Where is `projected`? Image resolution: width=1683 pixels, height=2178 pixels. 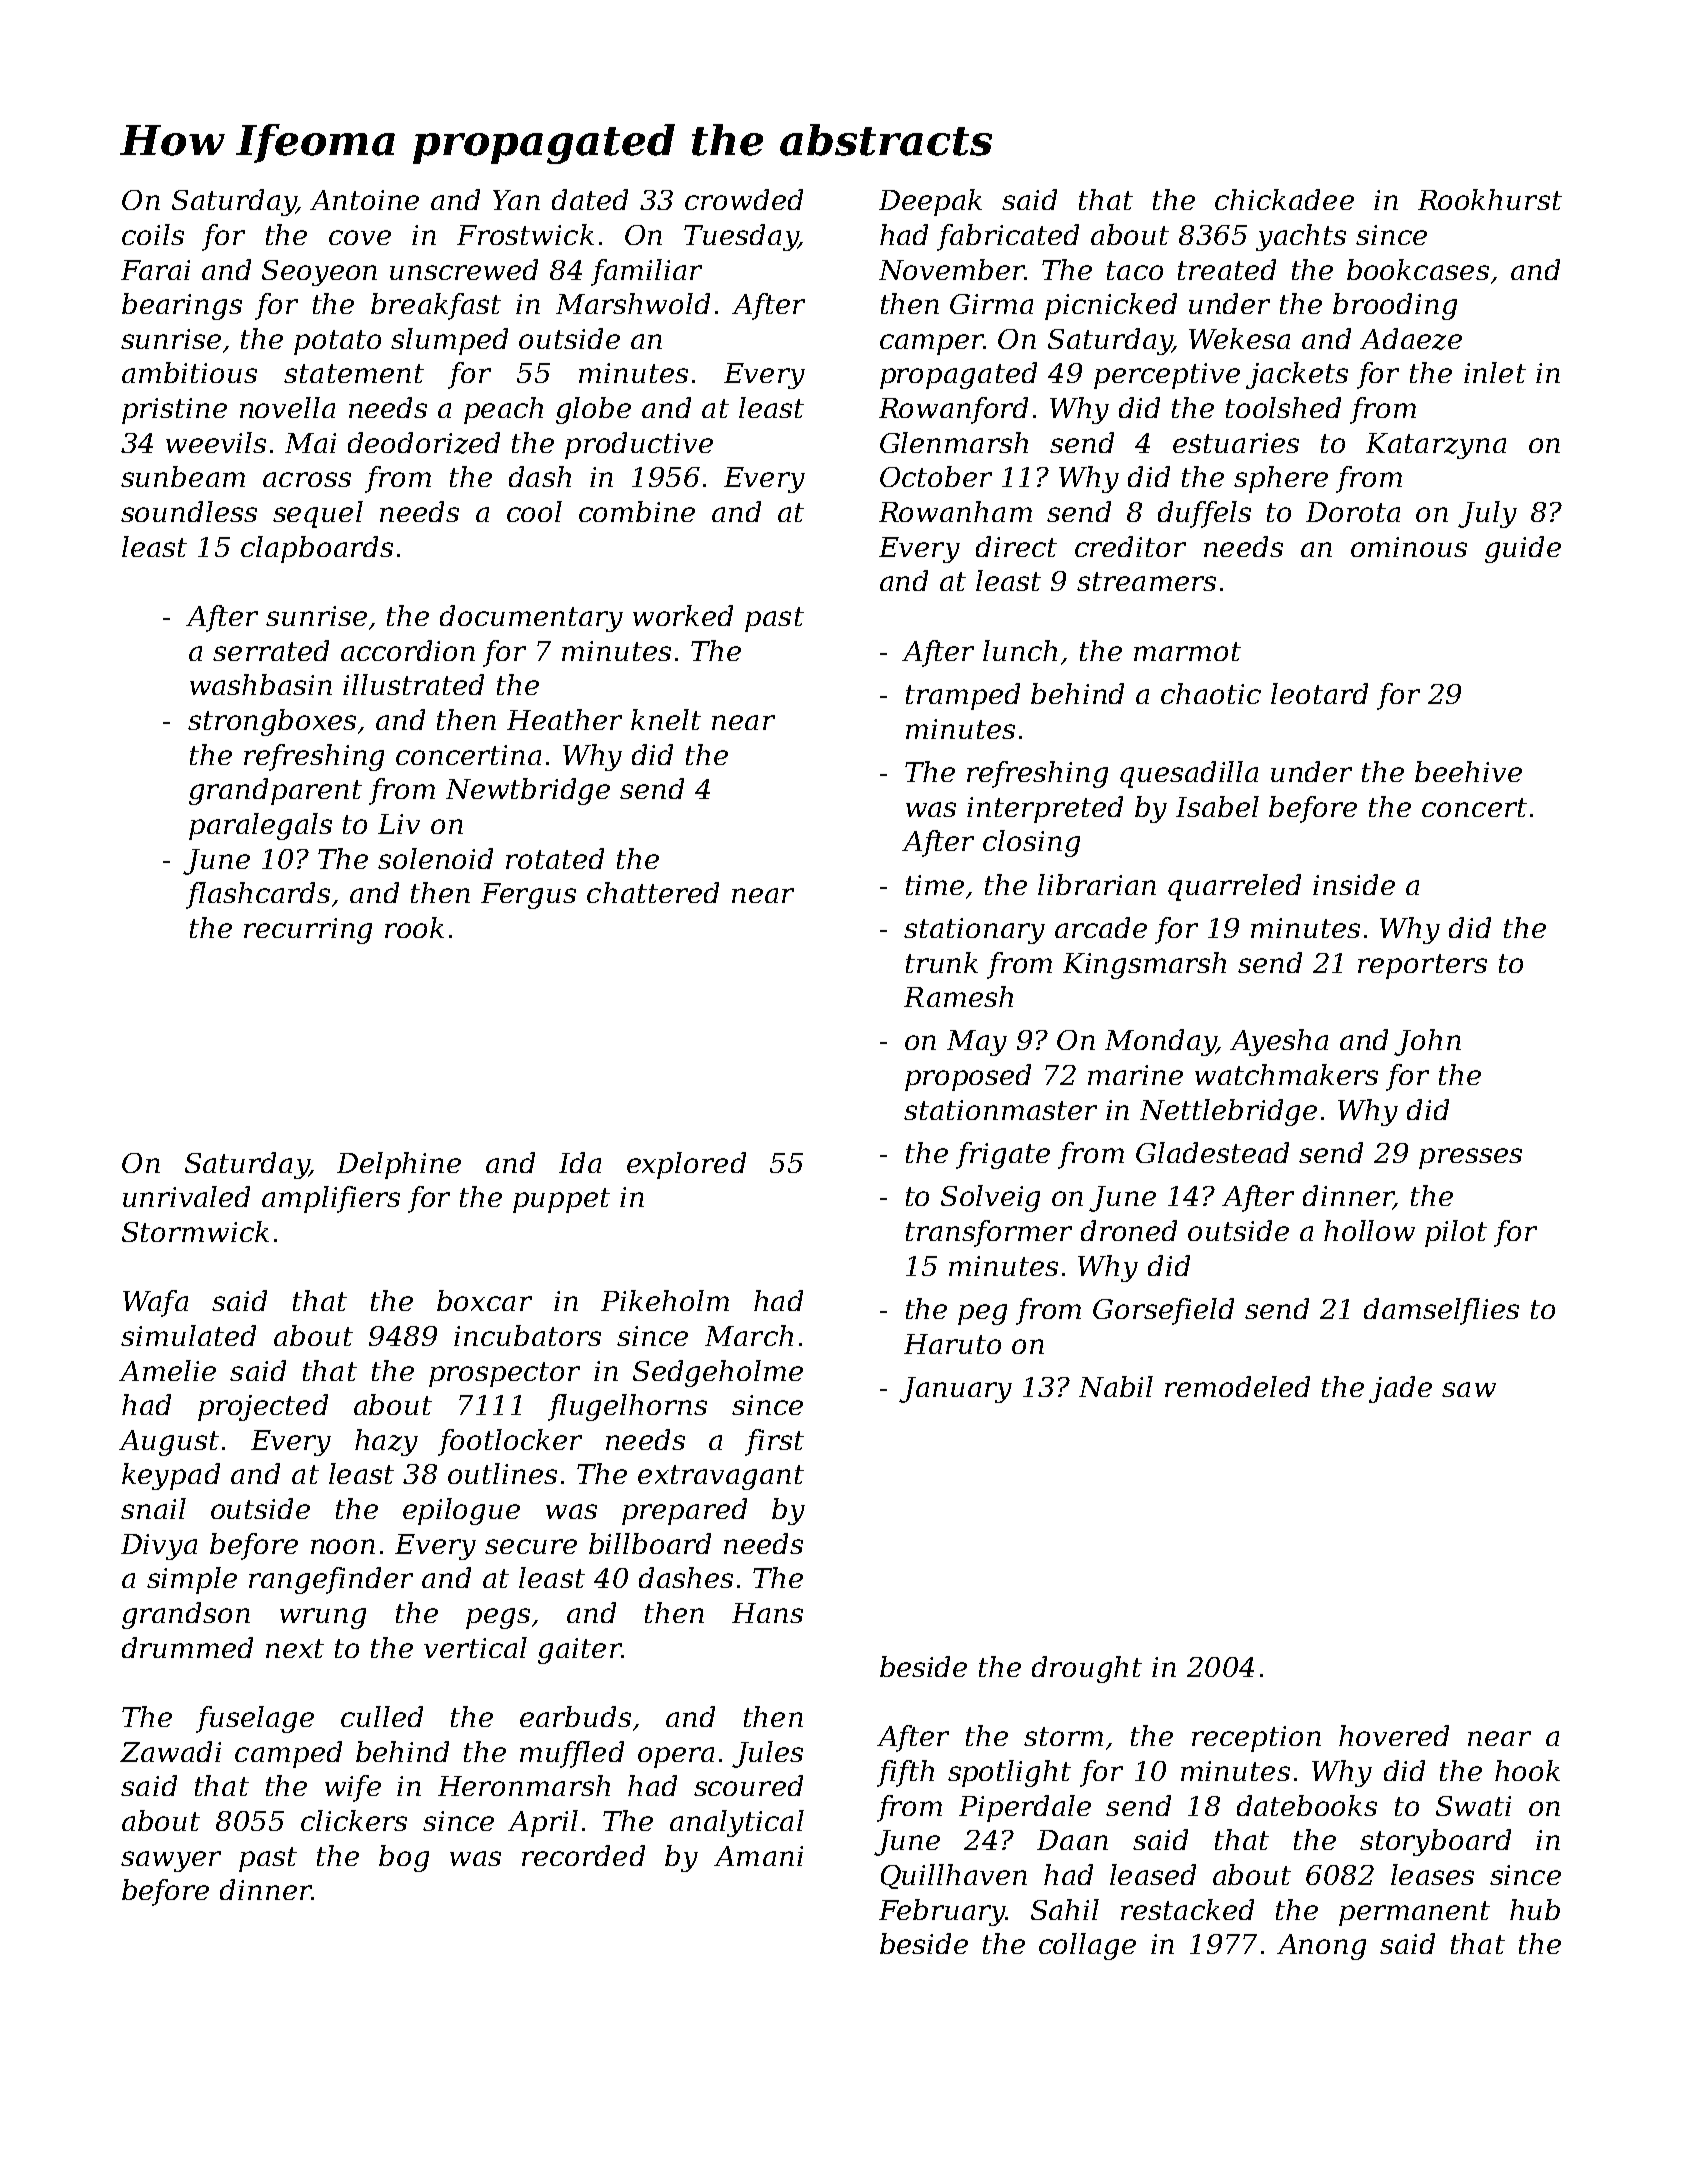
projected is located at coordinates (263, 1407).
